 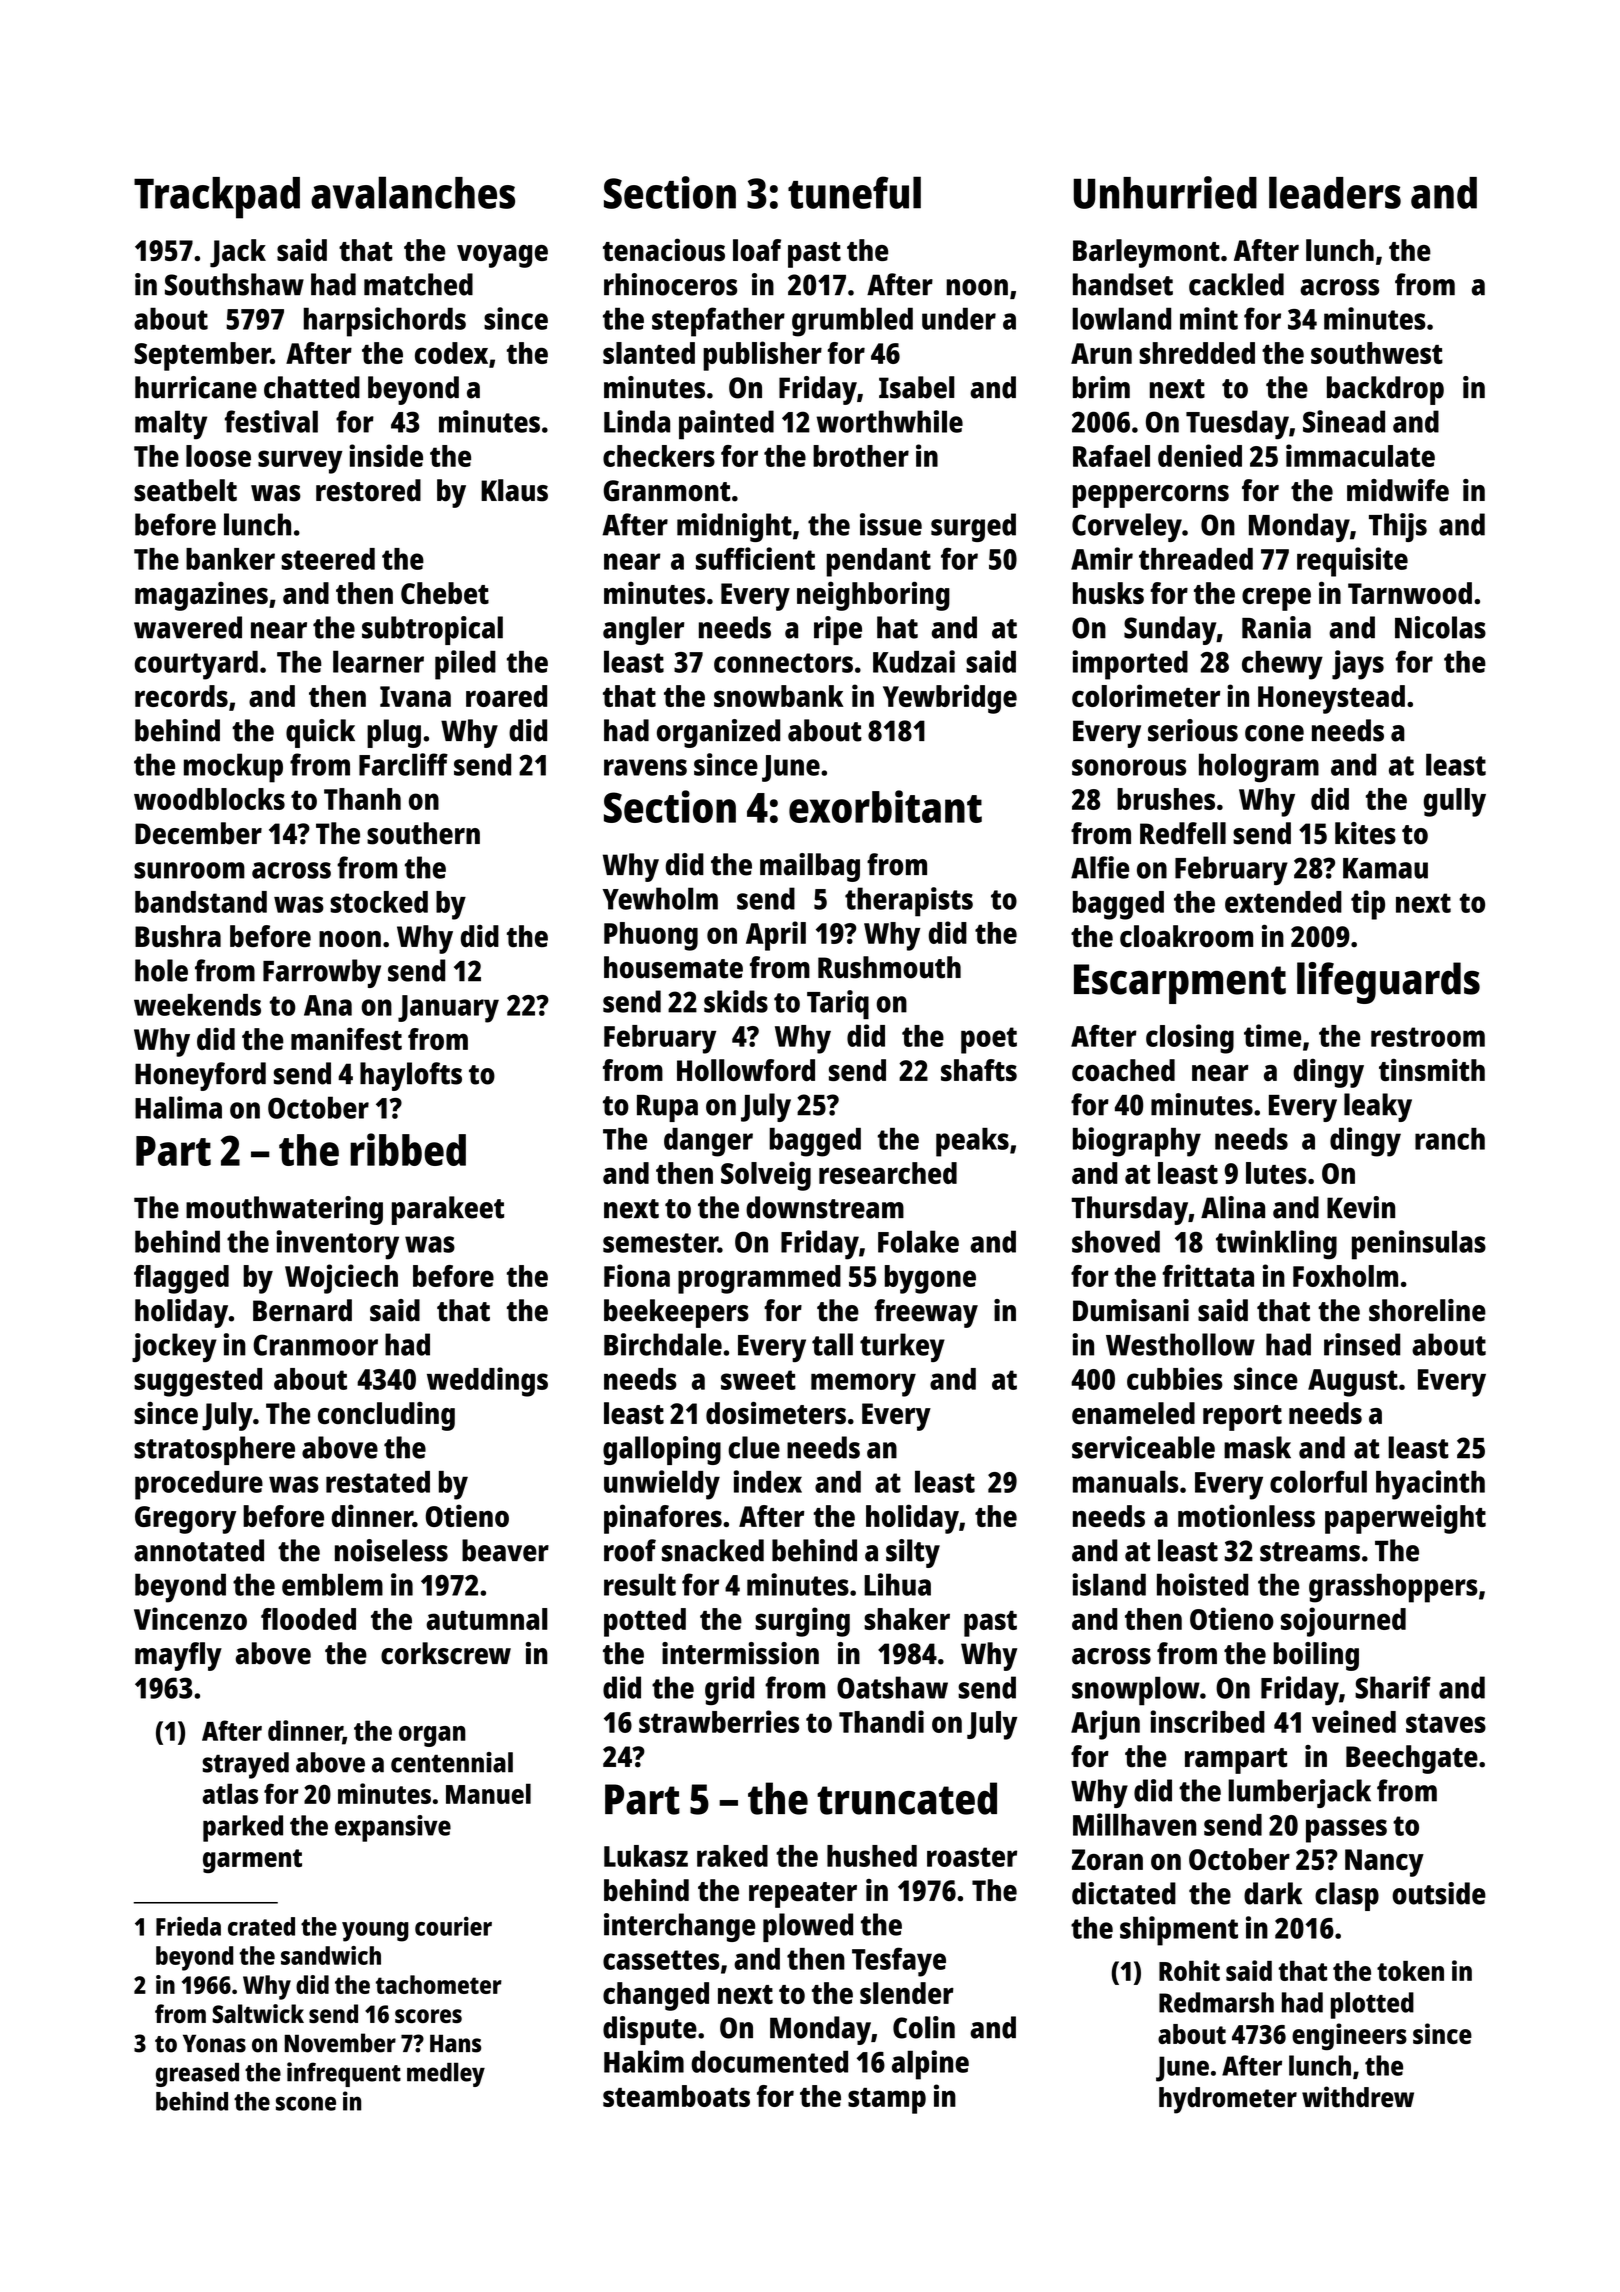 What do you see at coordinates (1318, 1481) in the page?
I see `colorful` at bounding box center [1318, 1481].
